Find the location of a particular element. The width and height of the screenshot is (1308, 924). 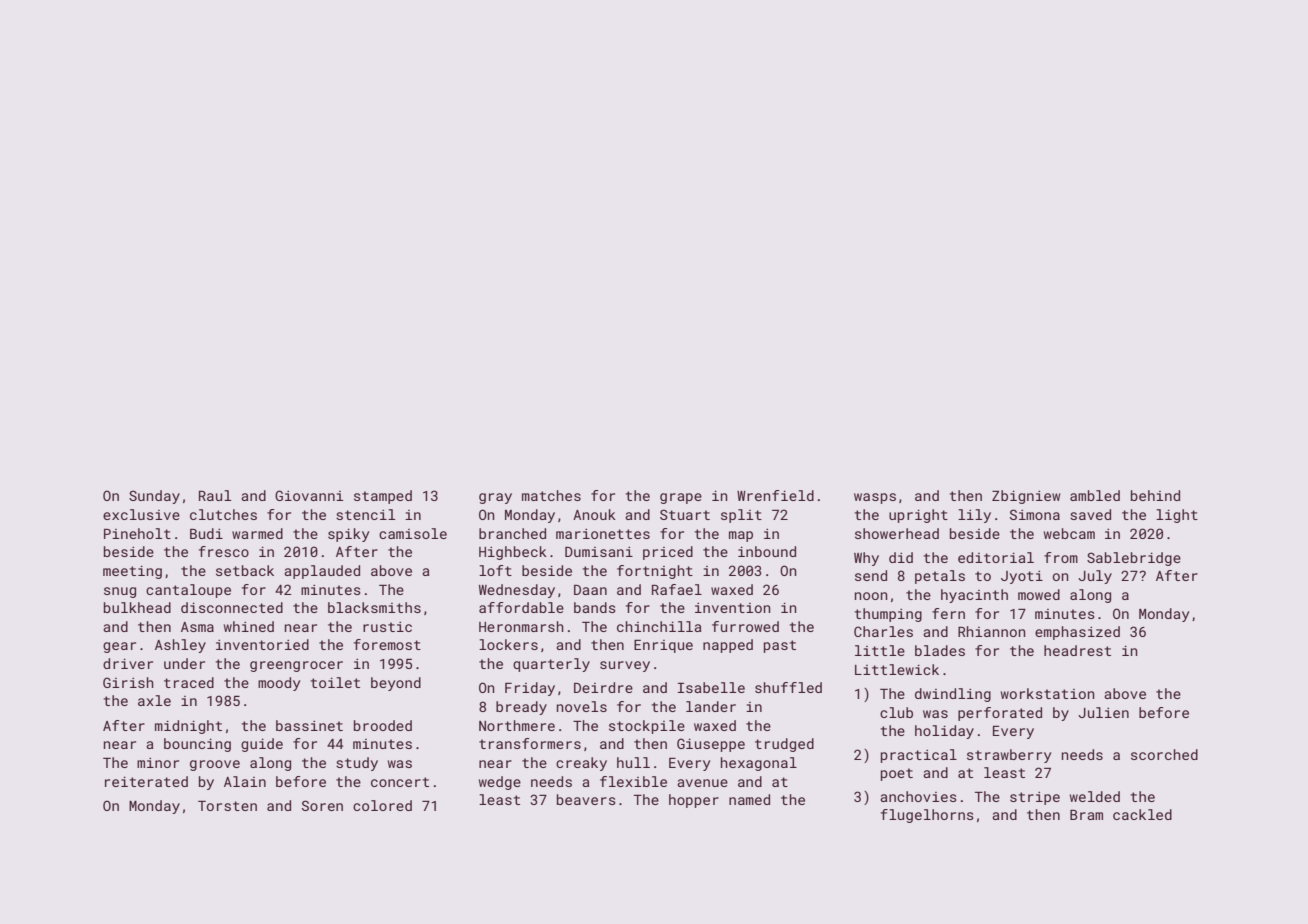

Sablebridge is located at coordinates (1134, 559).
